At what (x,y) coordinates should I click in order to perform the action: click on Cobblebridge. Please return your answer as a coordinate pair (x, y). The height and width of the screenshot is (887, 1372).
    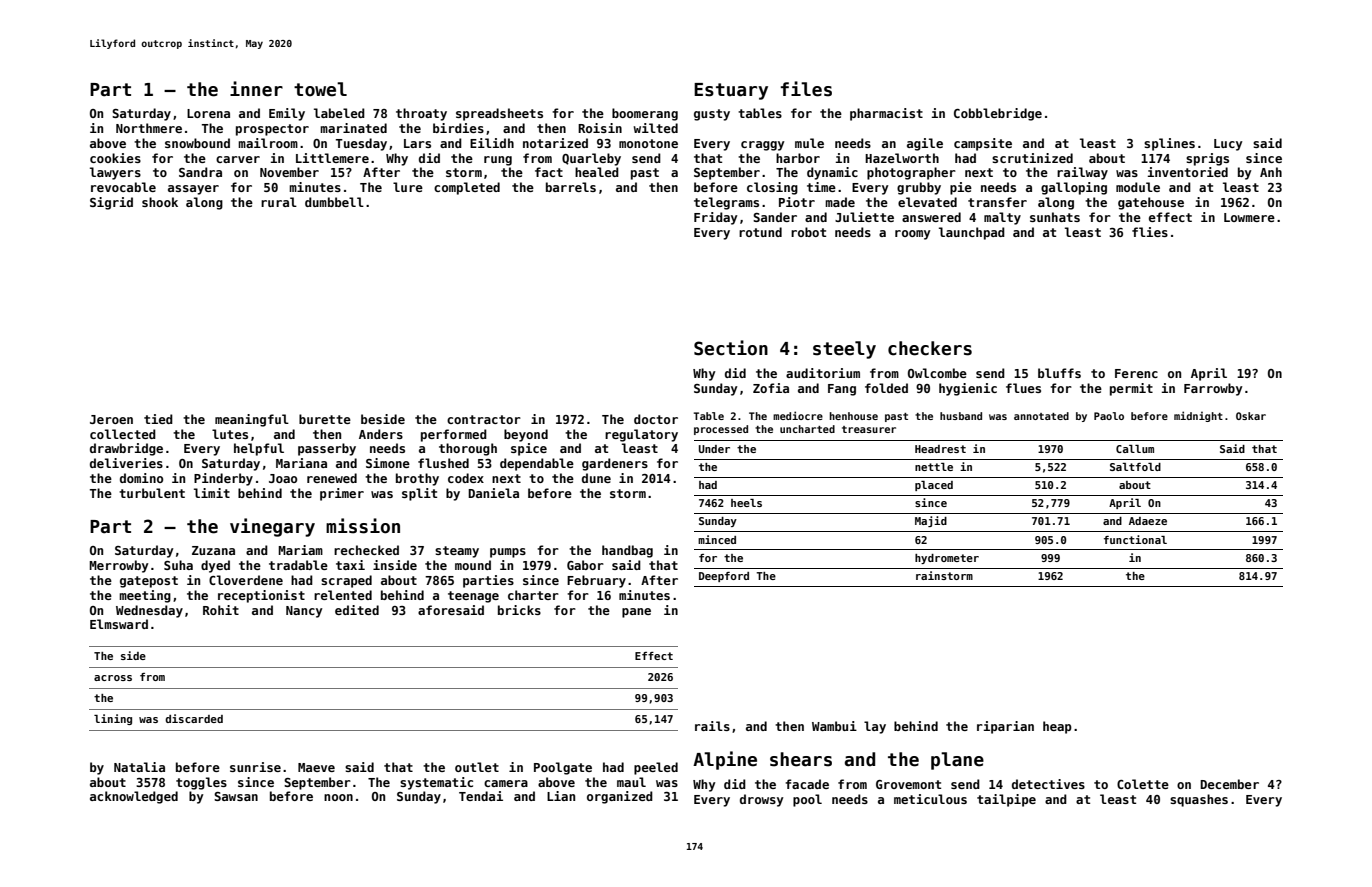
    Looking at the image, I should click on (998, 114).
